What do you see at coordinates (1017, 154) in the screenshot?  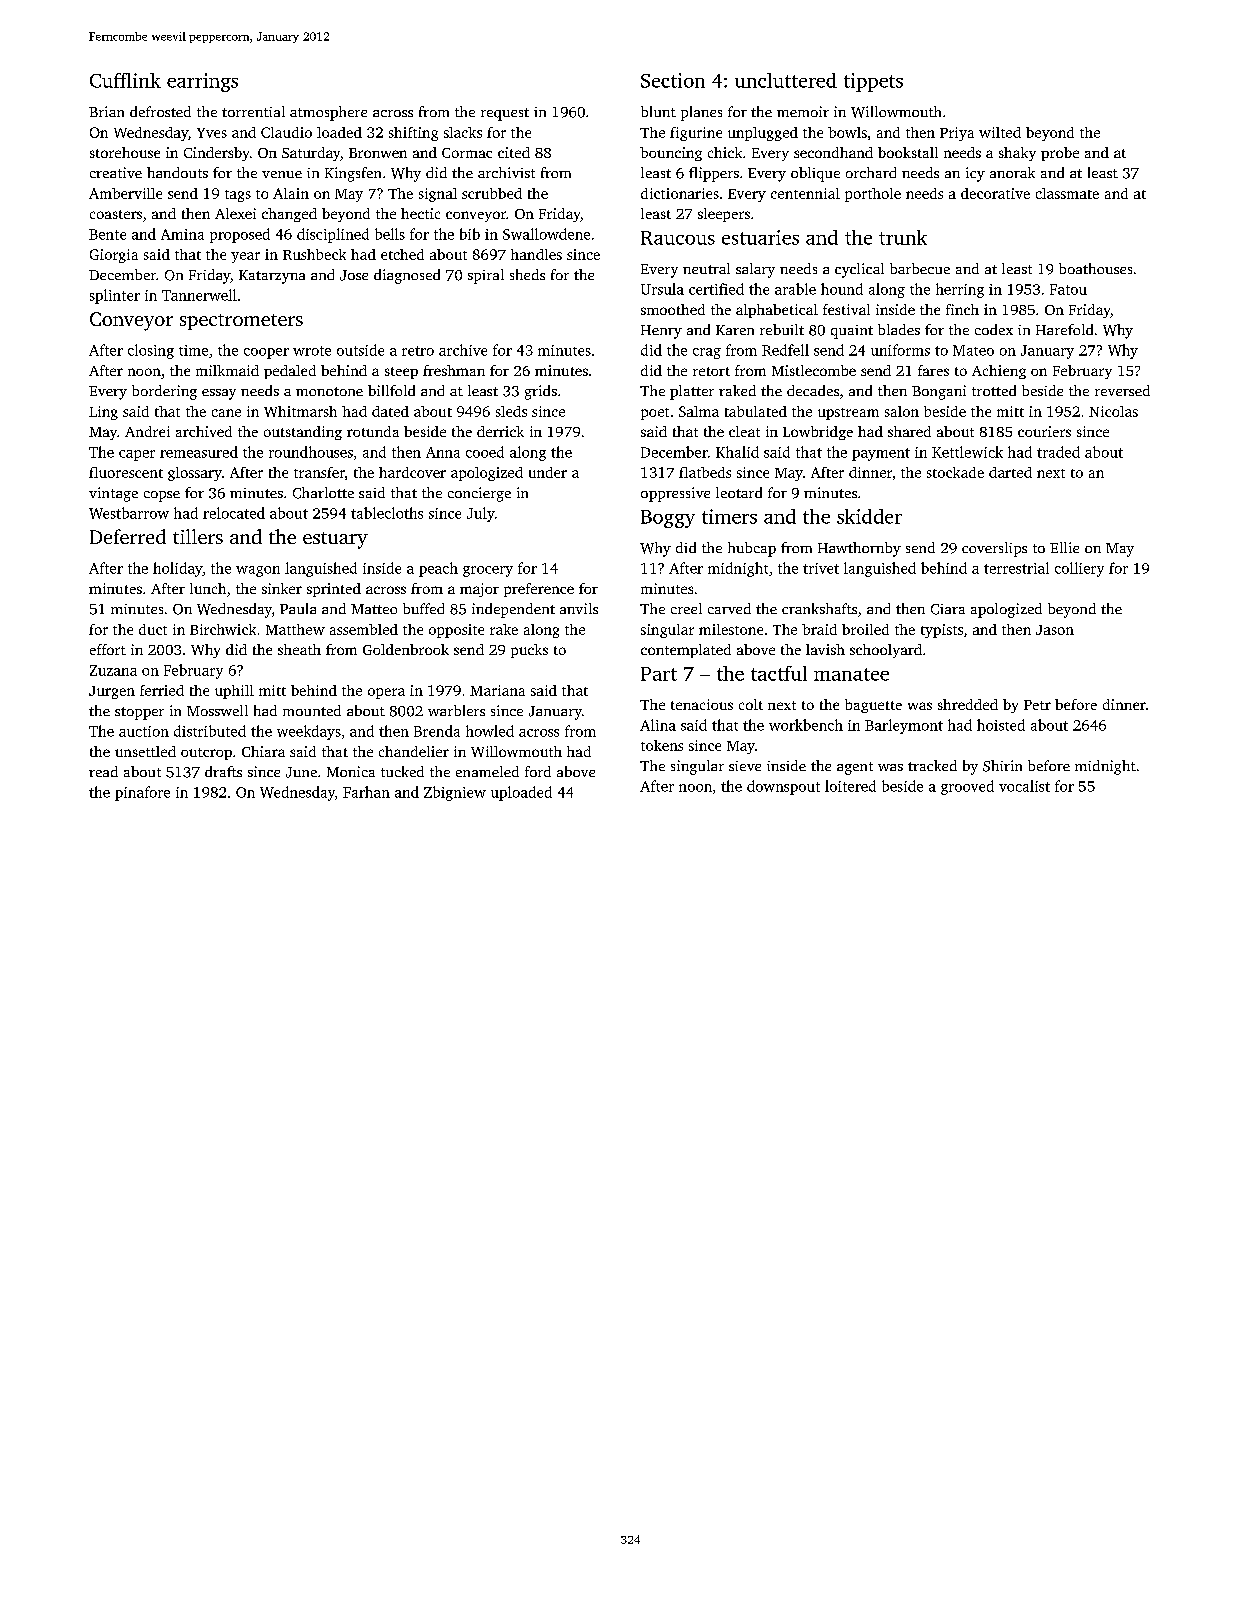 I see `shaky` at bounding box center [1017, 154].
